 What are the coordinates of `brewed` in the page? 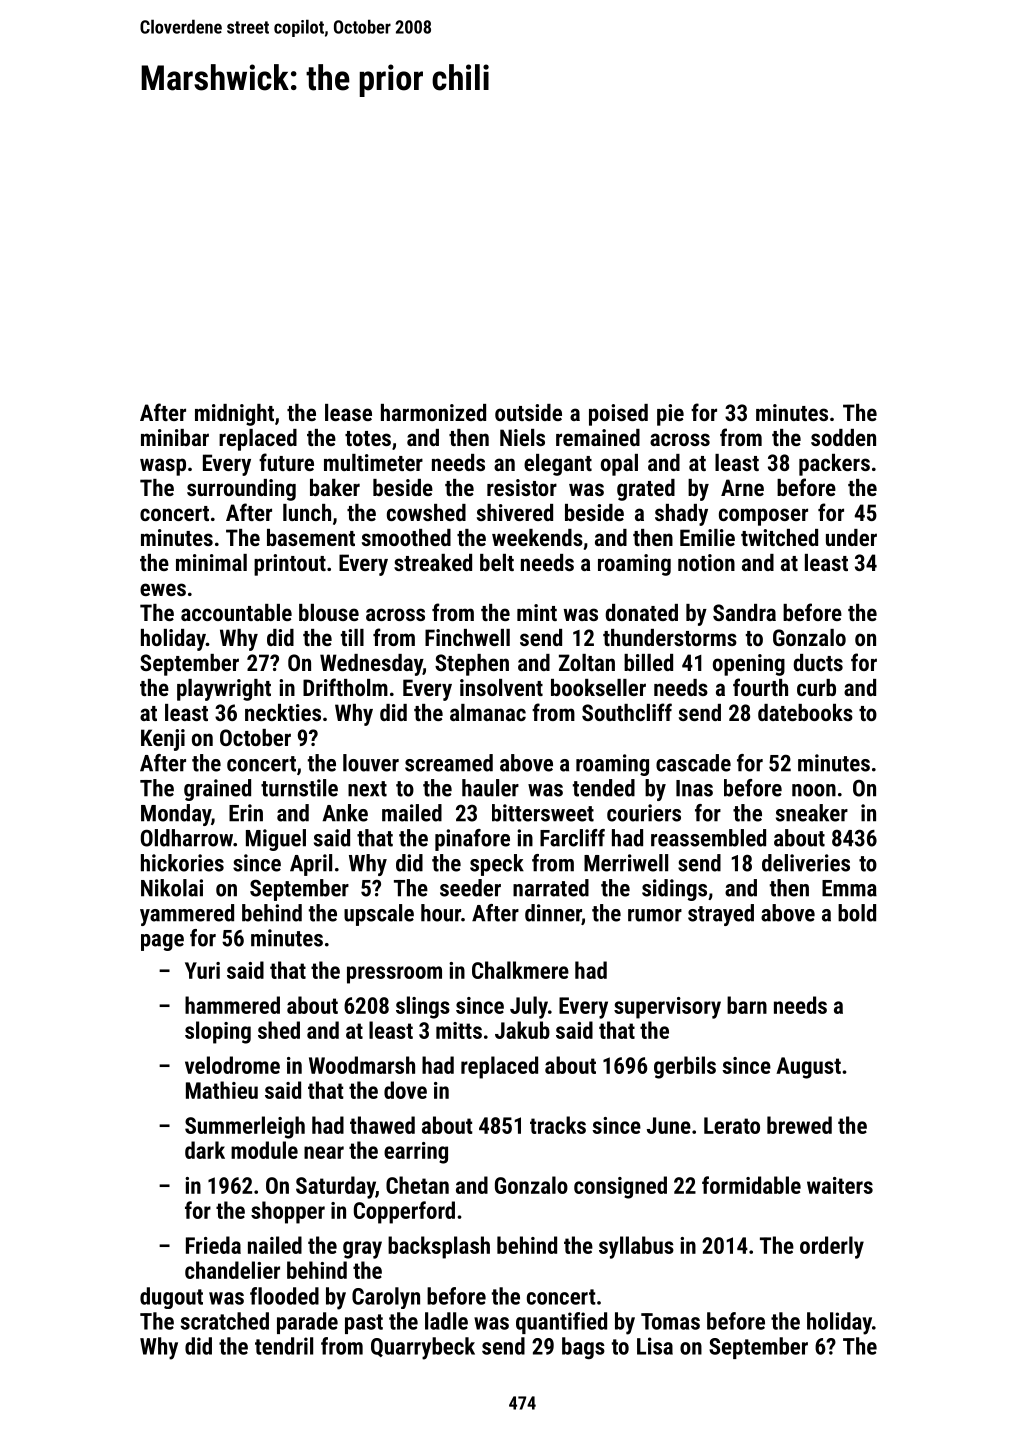 It's located at (799, 1125).
